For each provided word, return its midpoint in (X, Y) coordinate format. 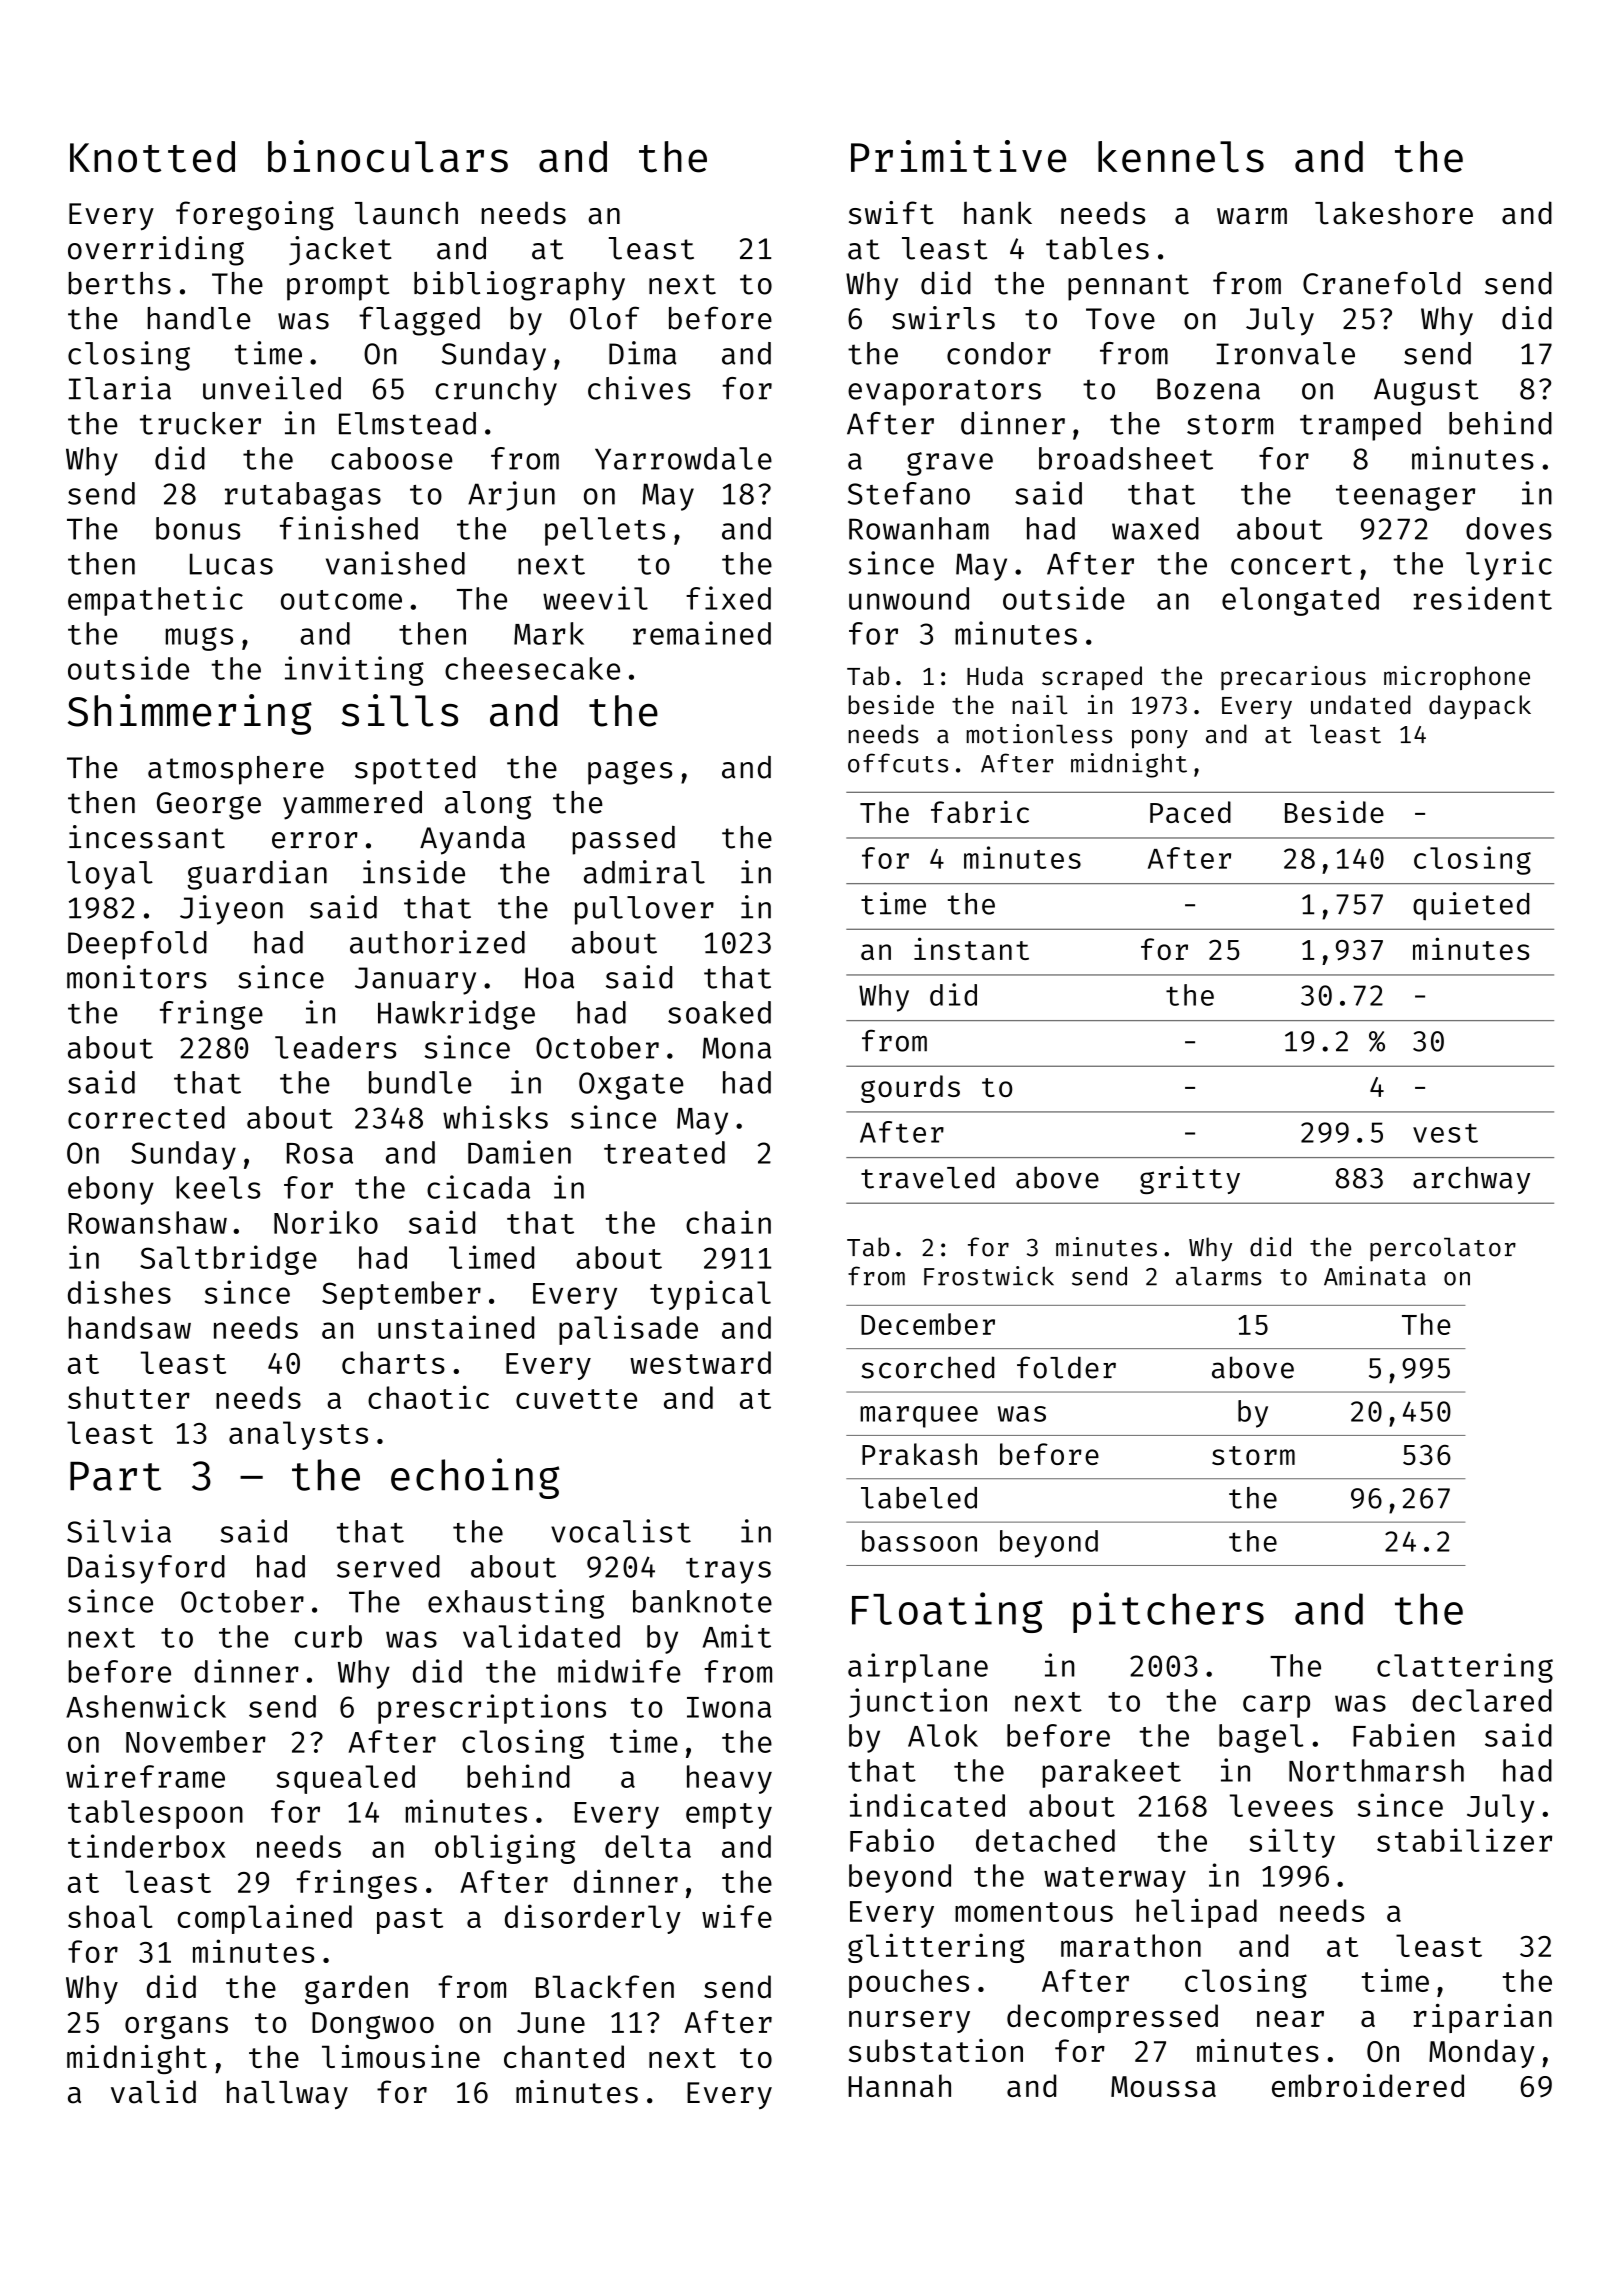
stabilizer (1464, 1840)
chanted (564, 2056)
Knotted (152, 157)
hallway (287, 2094)
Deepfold (137, 945)
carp (1276, 1706)
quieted (1471, 906)
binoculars (388, 156)
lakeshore (1394, 213)
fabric (980, 811)
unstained (456, 1327)
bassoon (919, 1541)
